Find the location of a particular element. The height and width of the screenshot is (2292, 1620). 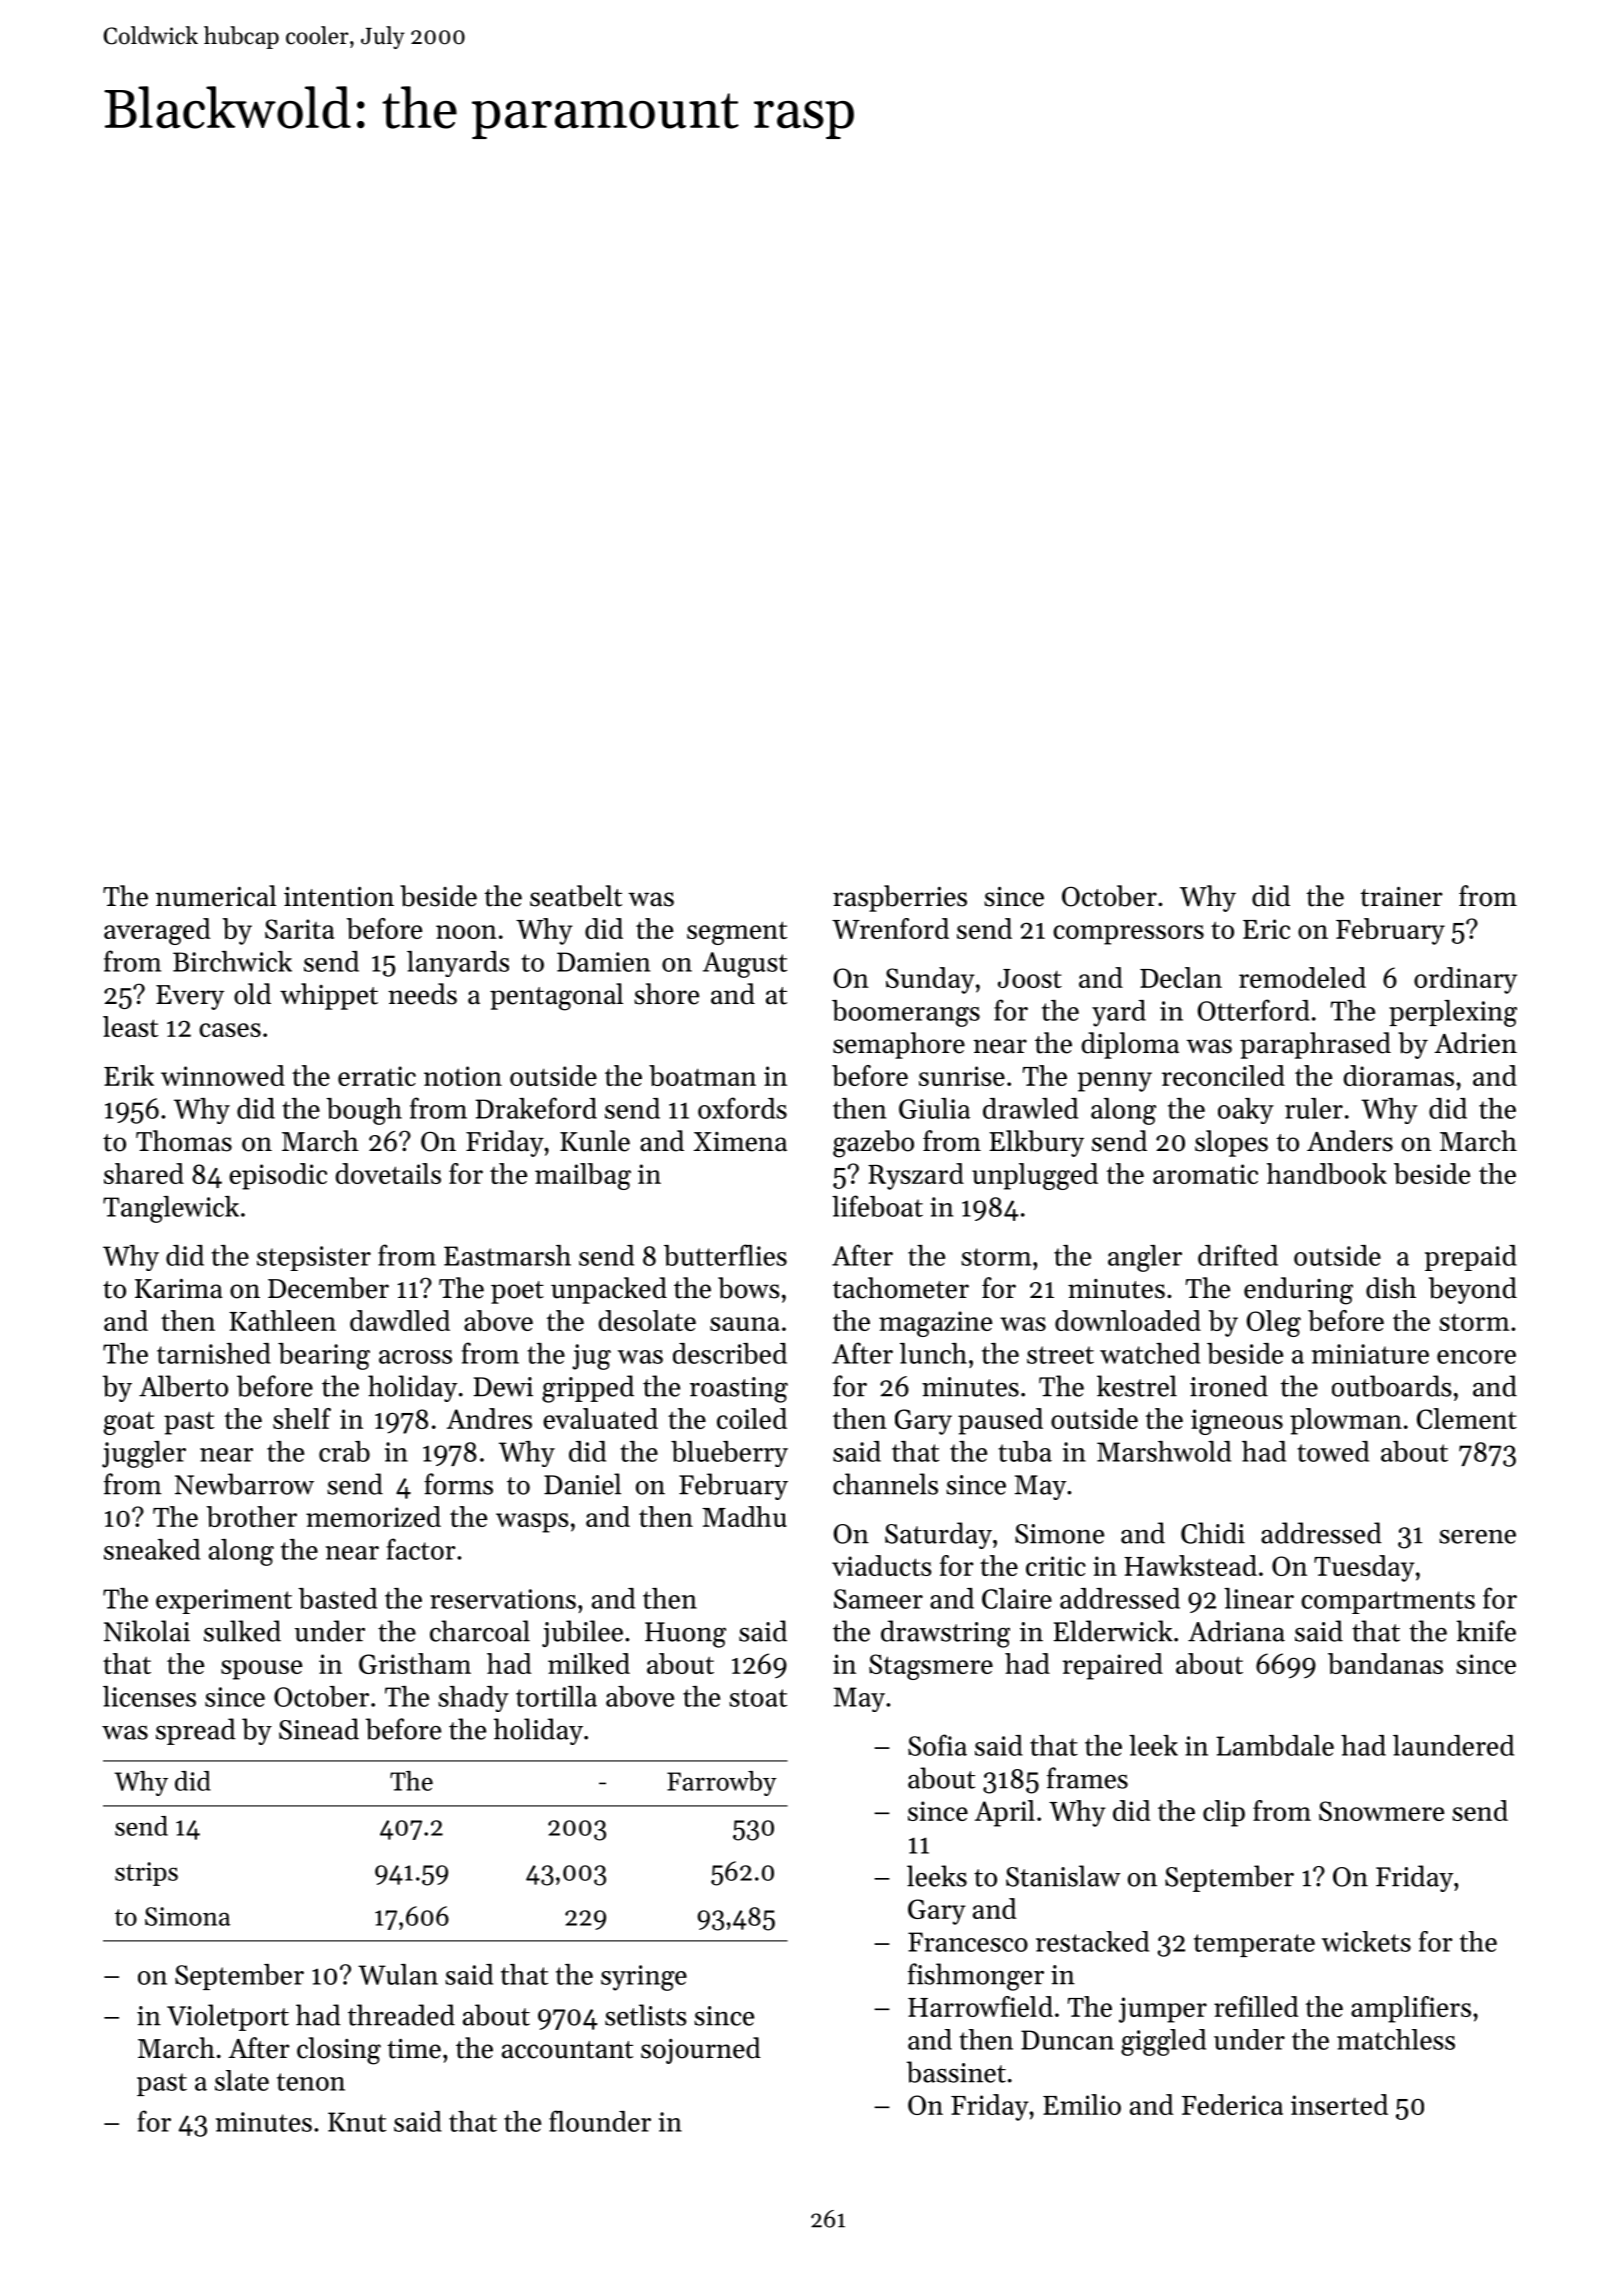

inserted is located at coordinates (1339, 2104).
